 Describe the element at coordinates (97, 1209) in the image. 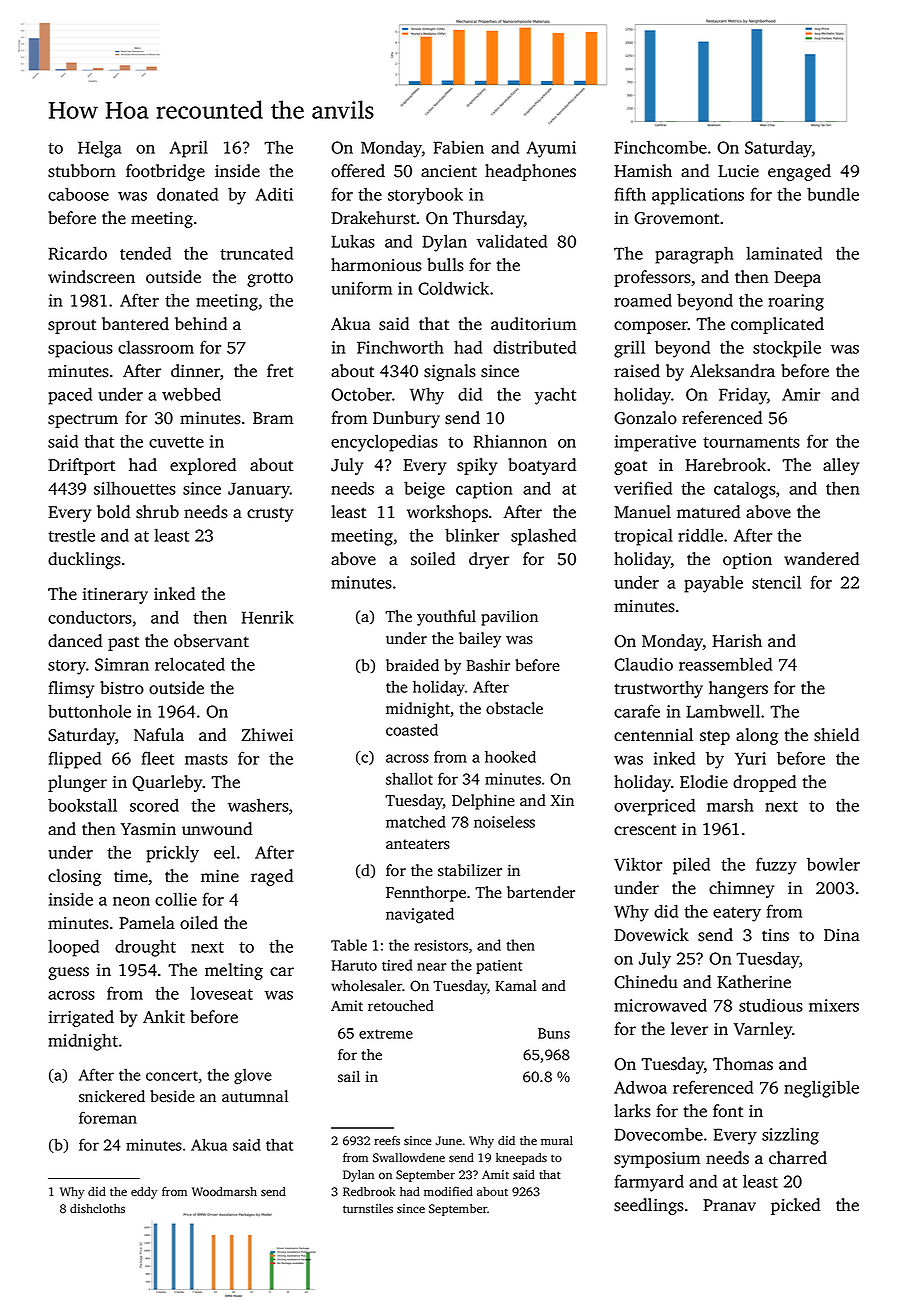

I see `dishcloths` at that location.
